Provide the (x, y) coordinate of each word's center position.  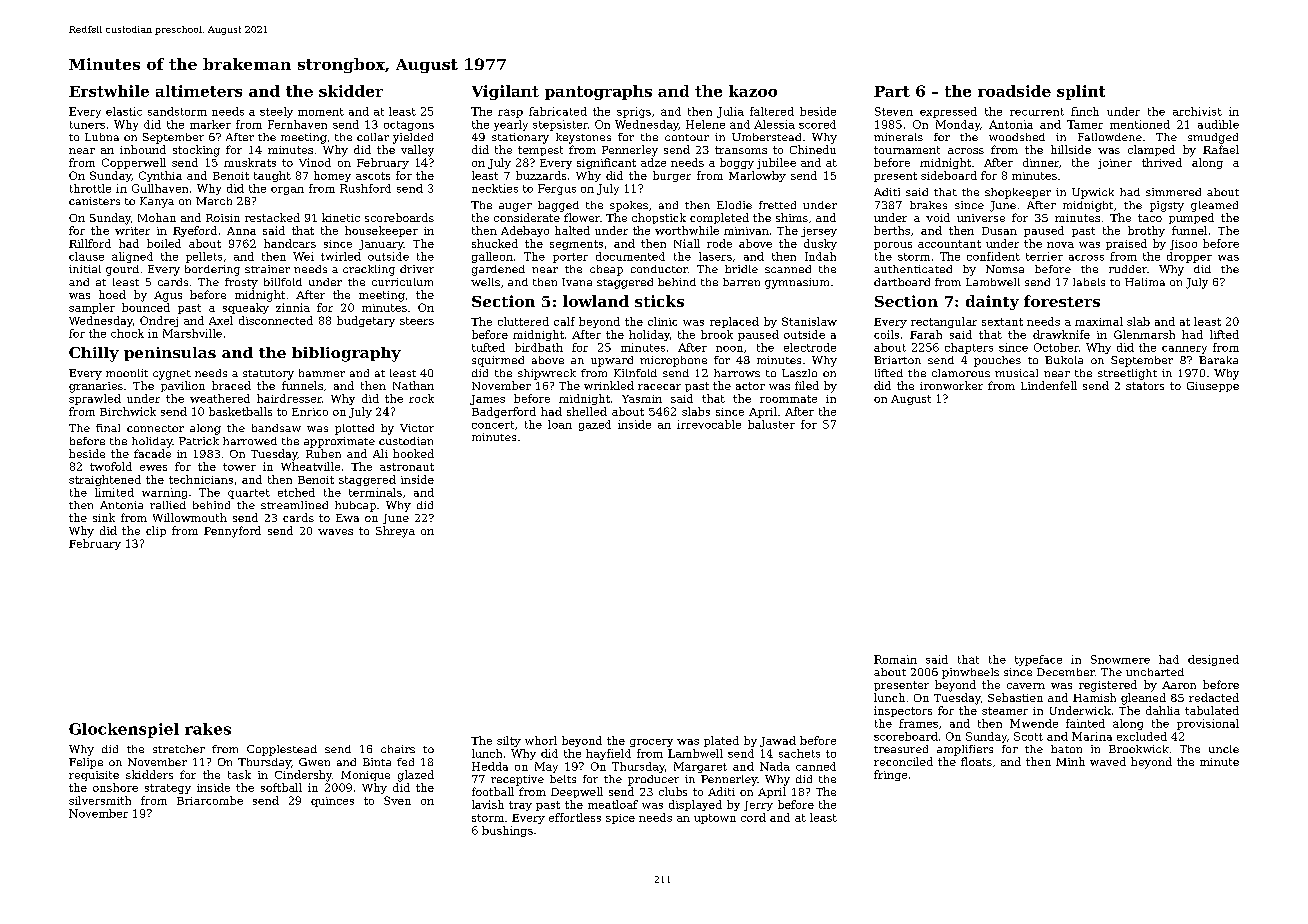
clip (156, 531)
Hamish (1094, 697)
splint (1081, 92)
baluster (771, 424)
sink (104, 517)
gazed (595, 425)
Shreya (395, 532)
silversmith (100, 800)
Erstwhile (109, 91)
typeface (1038, 660)
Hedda (490, 766)
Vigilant (505, 92)
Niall (687, 243)
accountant (949, 244)
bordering (212, 270)
